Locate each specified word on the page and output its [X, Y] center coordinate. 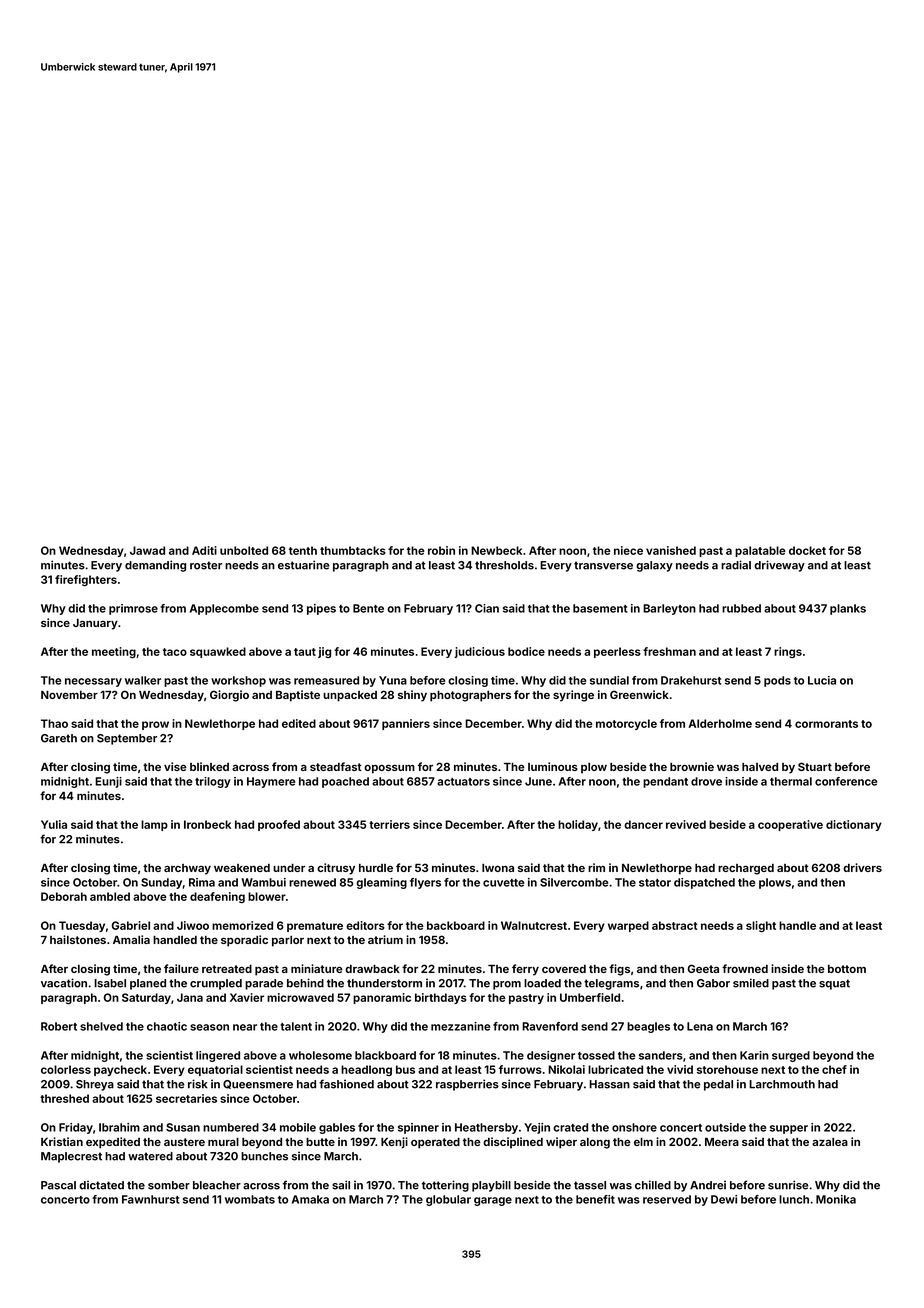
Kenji [394, 1143]
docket [807, 550]
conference [846, 781]
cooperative [790, 825]
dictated [101, 1185]
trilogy [213, 782]
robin [441, 550]
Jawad [147, 550]
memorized [242, 925]
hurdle [376, 868]
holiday [578, 825]
